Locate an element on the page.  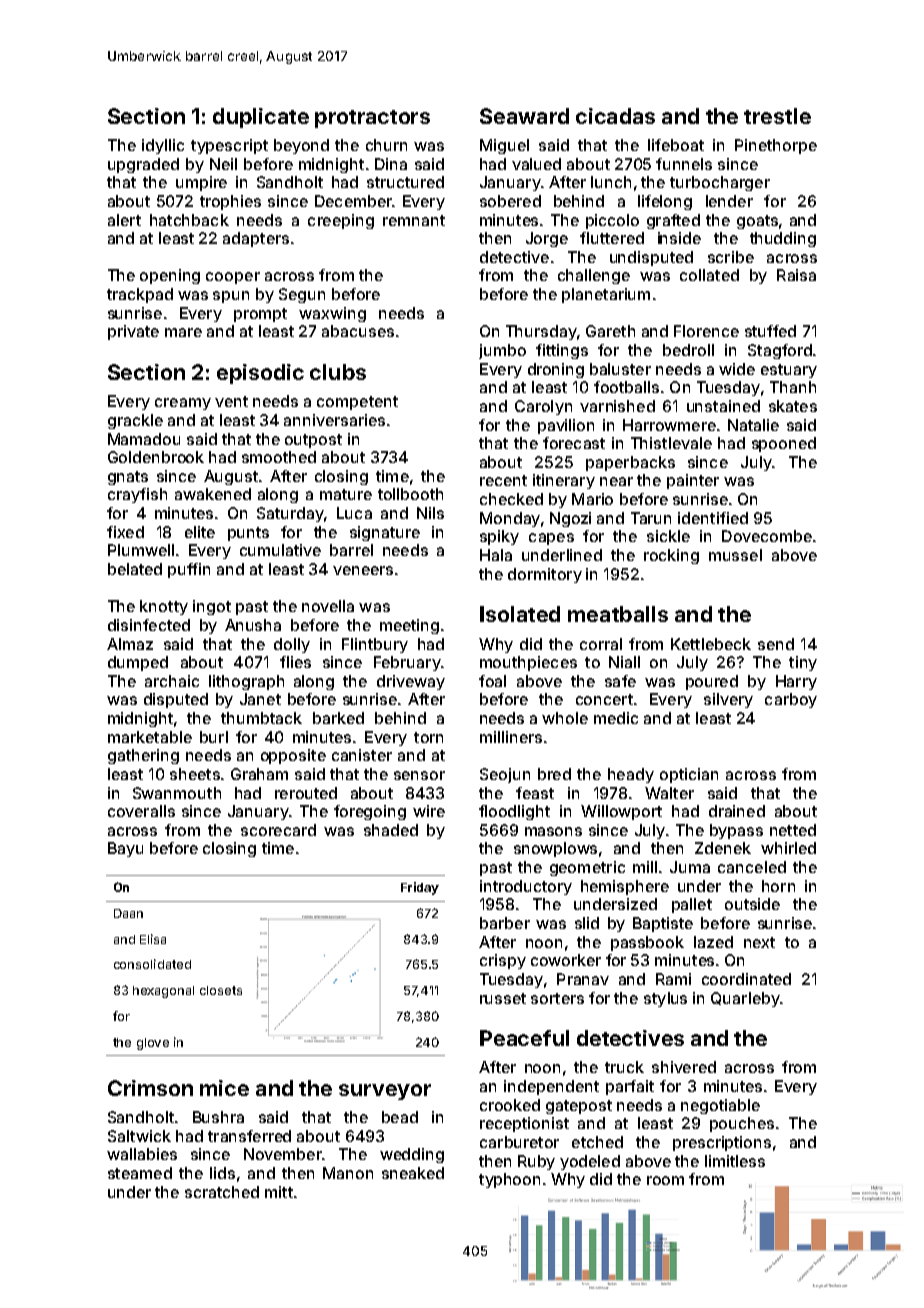
challenge is located at coordinates (594, 276).
